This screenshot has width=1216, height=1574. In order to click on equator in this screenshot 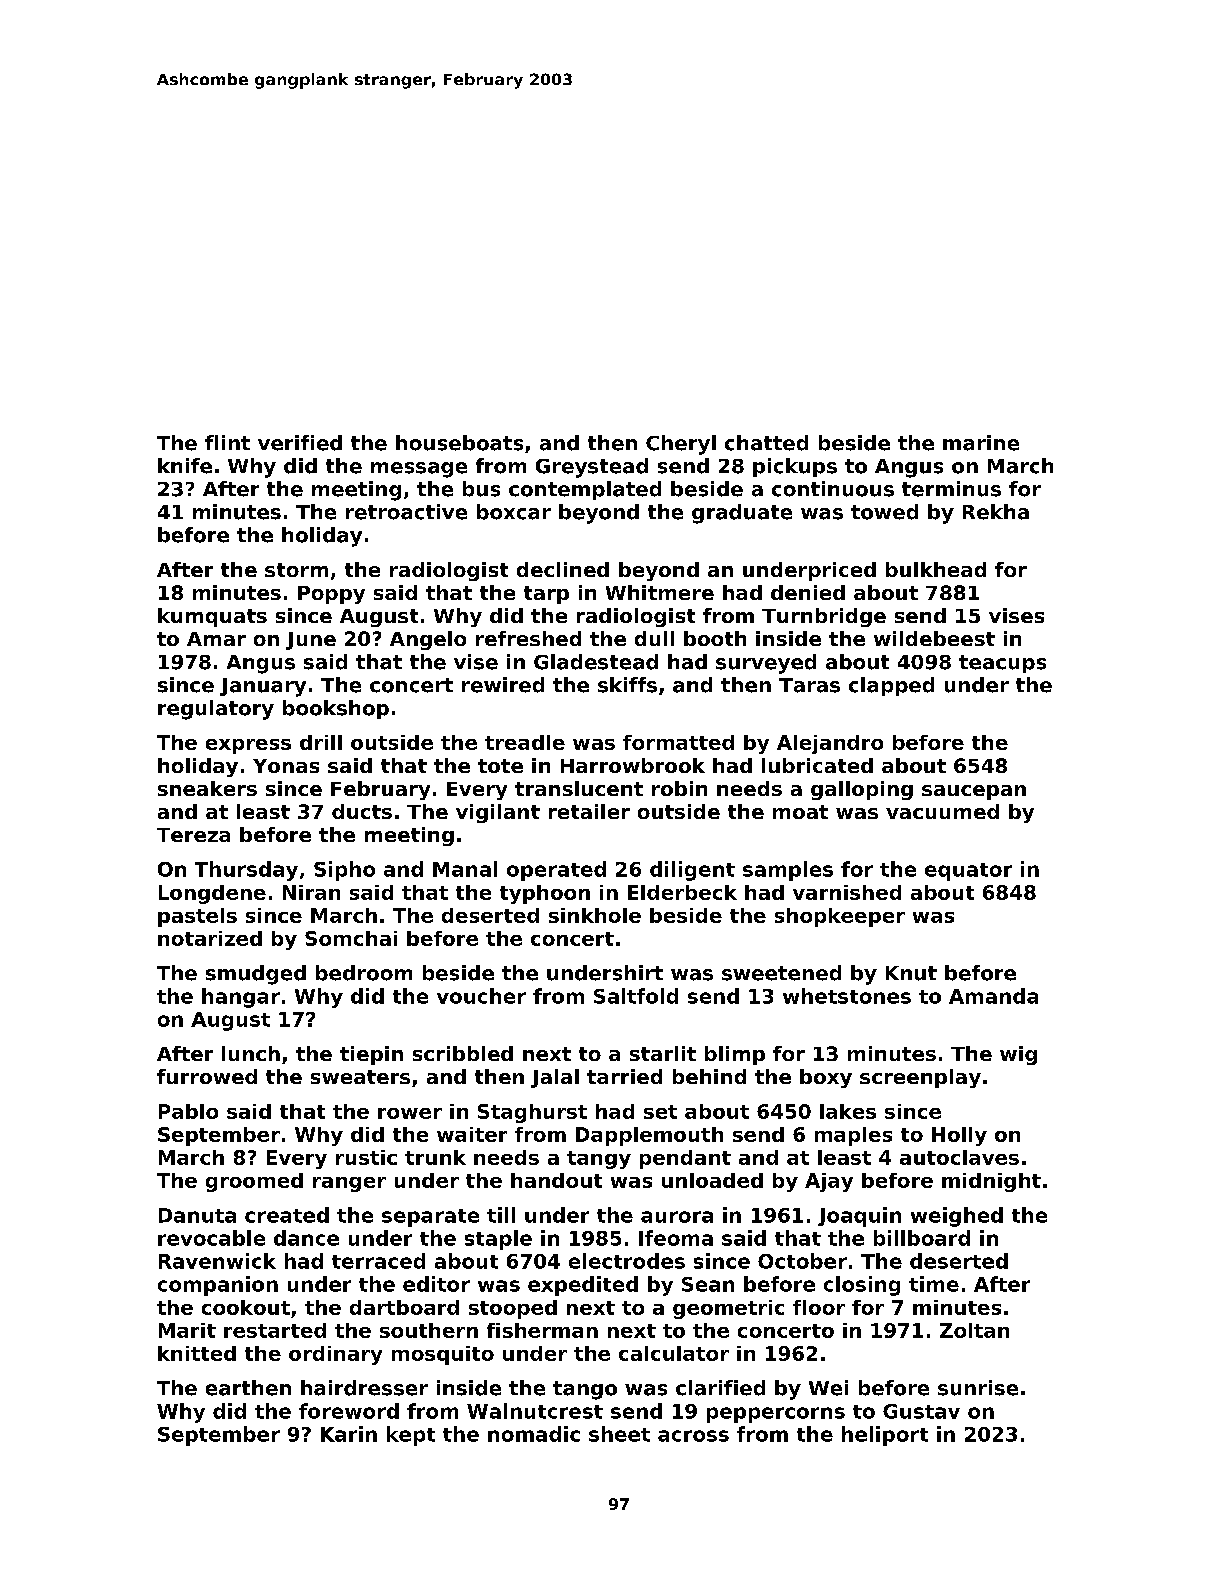, I will do `click(968, 872)`.
